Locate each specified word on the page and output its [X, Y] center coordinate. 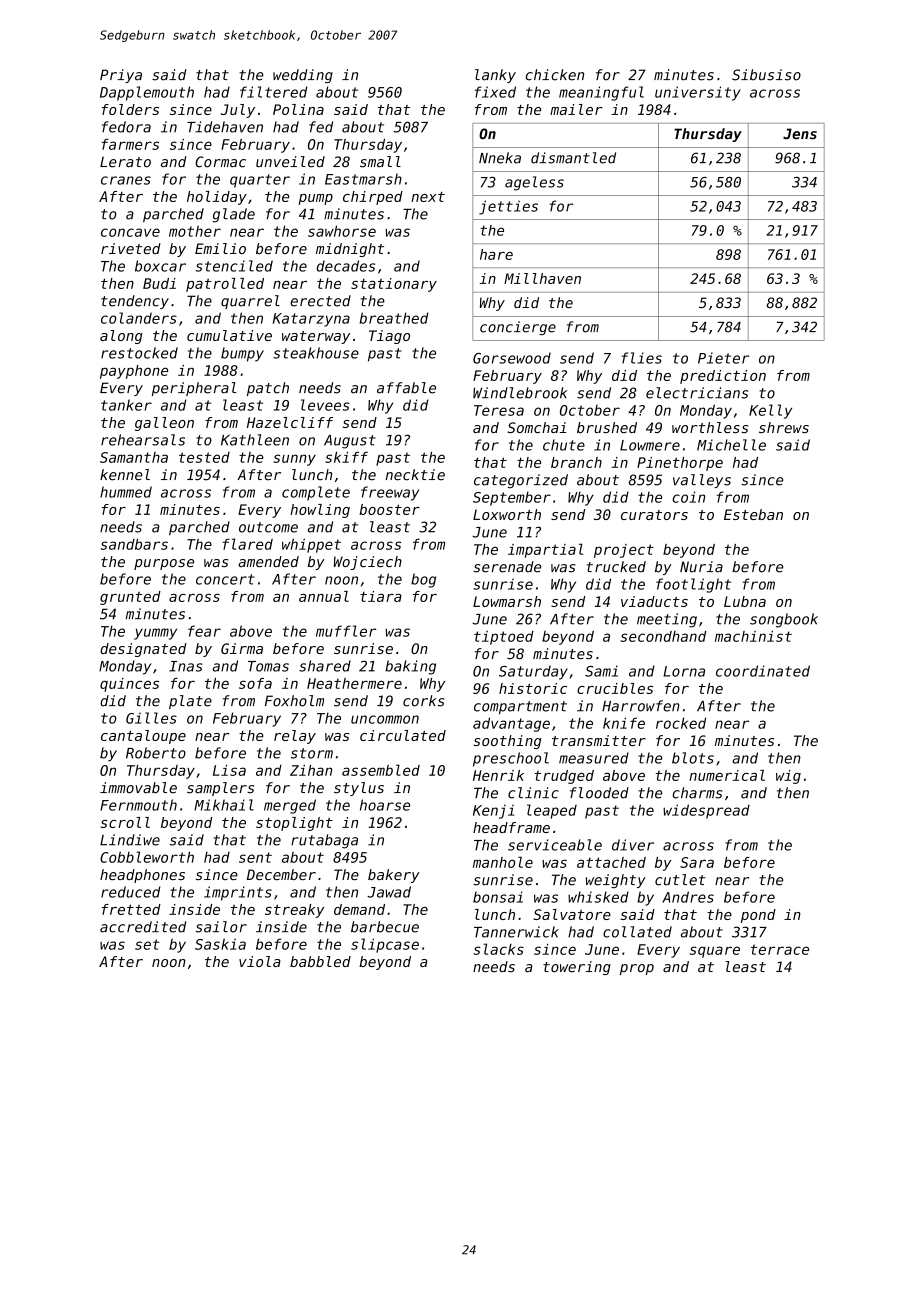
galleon [164, 424]
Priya [121, 76]
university [697, 93]
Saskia [220, 944]
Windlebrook [520, 393]
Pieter [723, 358]
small [380, 162]
